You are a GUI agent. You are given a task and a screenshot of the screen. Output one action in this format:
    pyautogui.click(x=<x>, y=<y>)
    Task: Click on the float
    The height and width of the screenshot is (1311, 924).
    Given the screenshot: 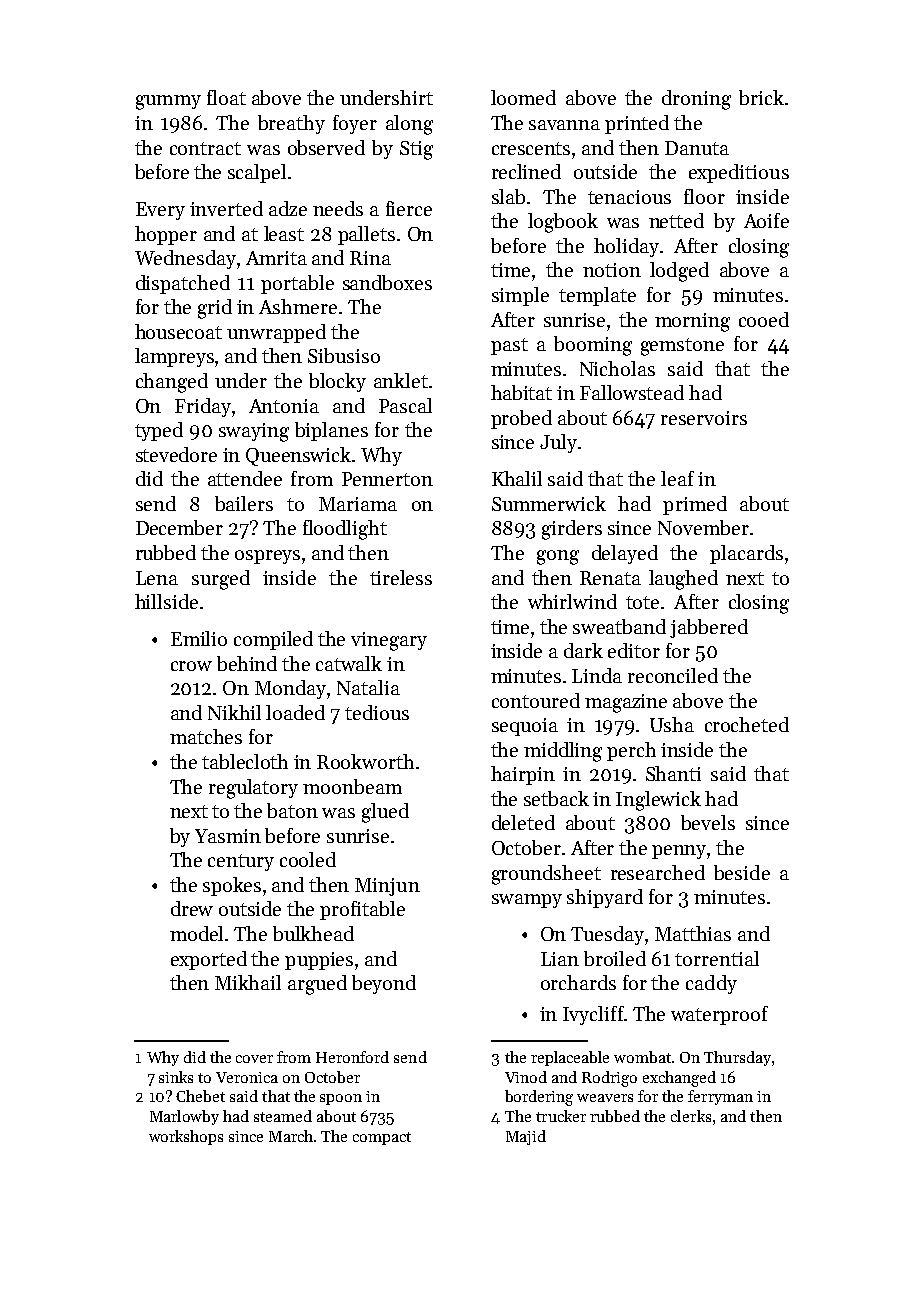 What is the action you would take?
    pyautogui.click(x=226, y=97)
